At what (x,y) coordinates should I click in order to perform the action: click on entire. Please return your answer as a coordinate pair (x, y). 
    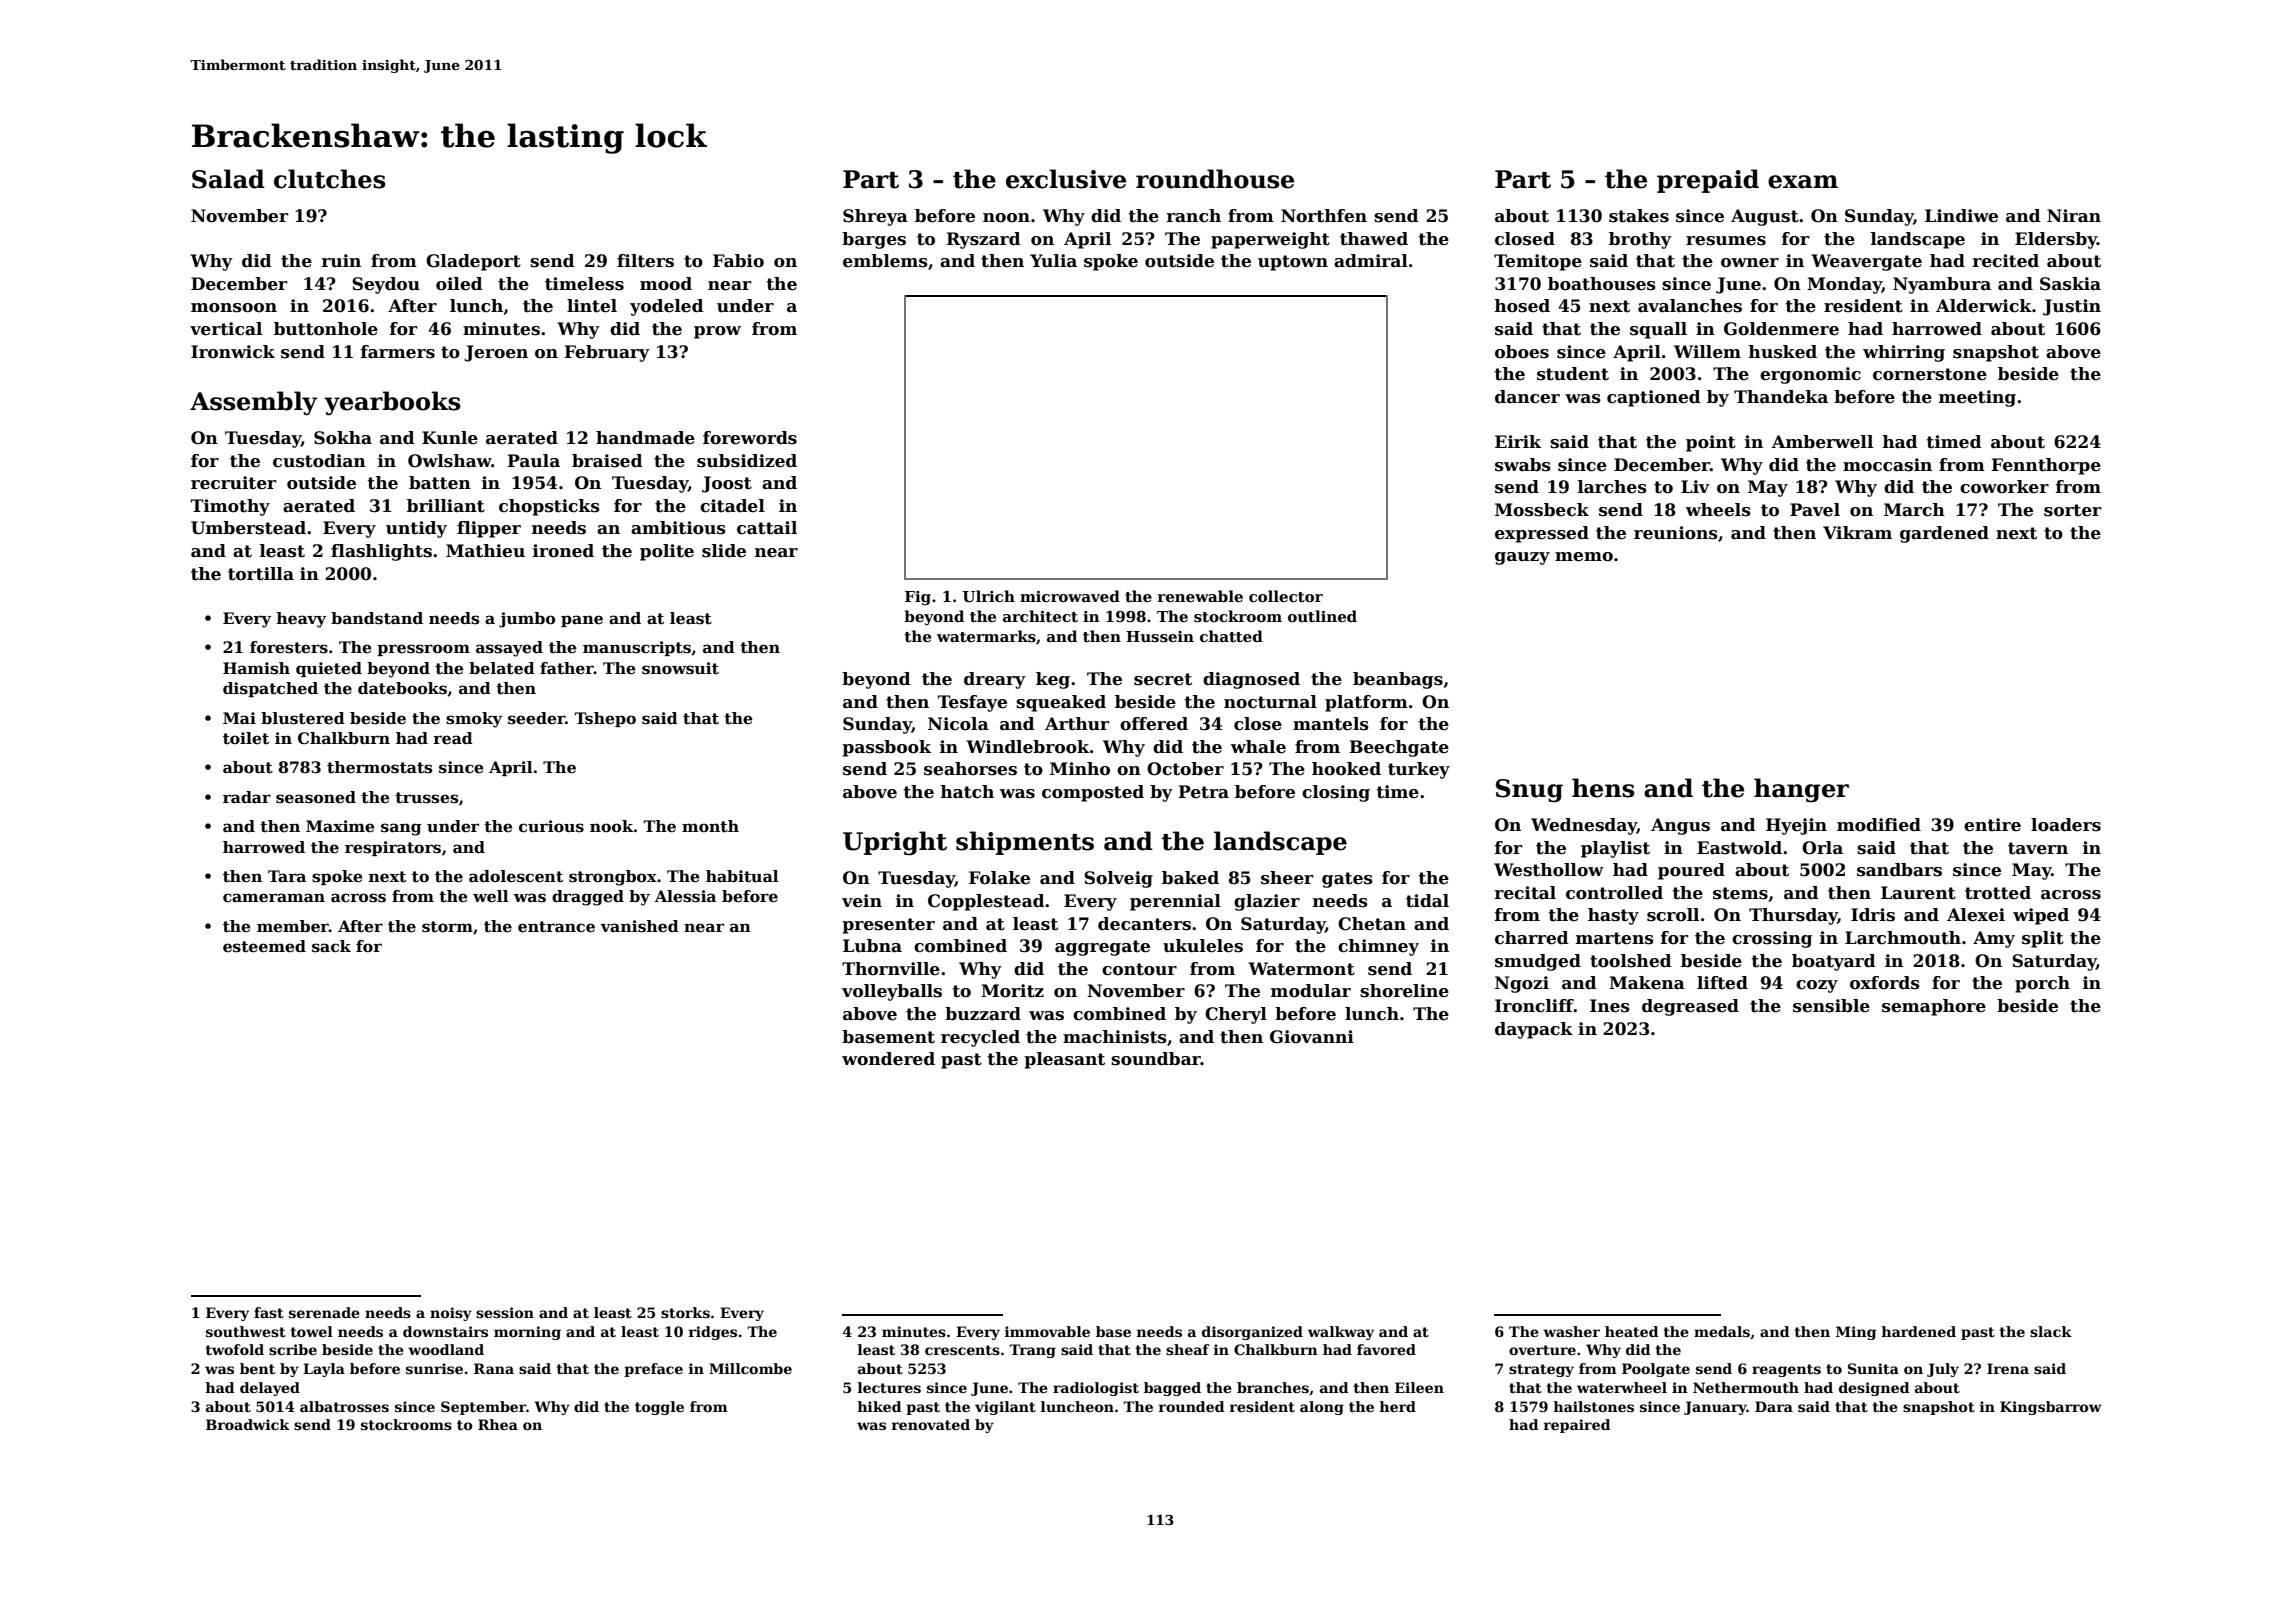
    Looking at the image, I should click on (1992, 825).
